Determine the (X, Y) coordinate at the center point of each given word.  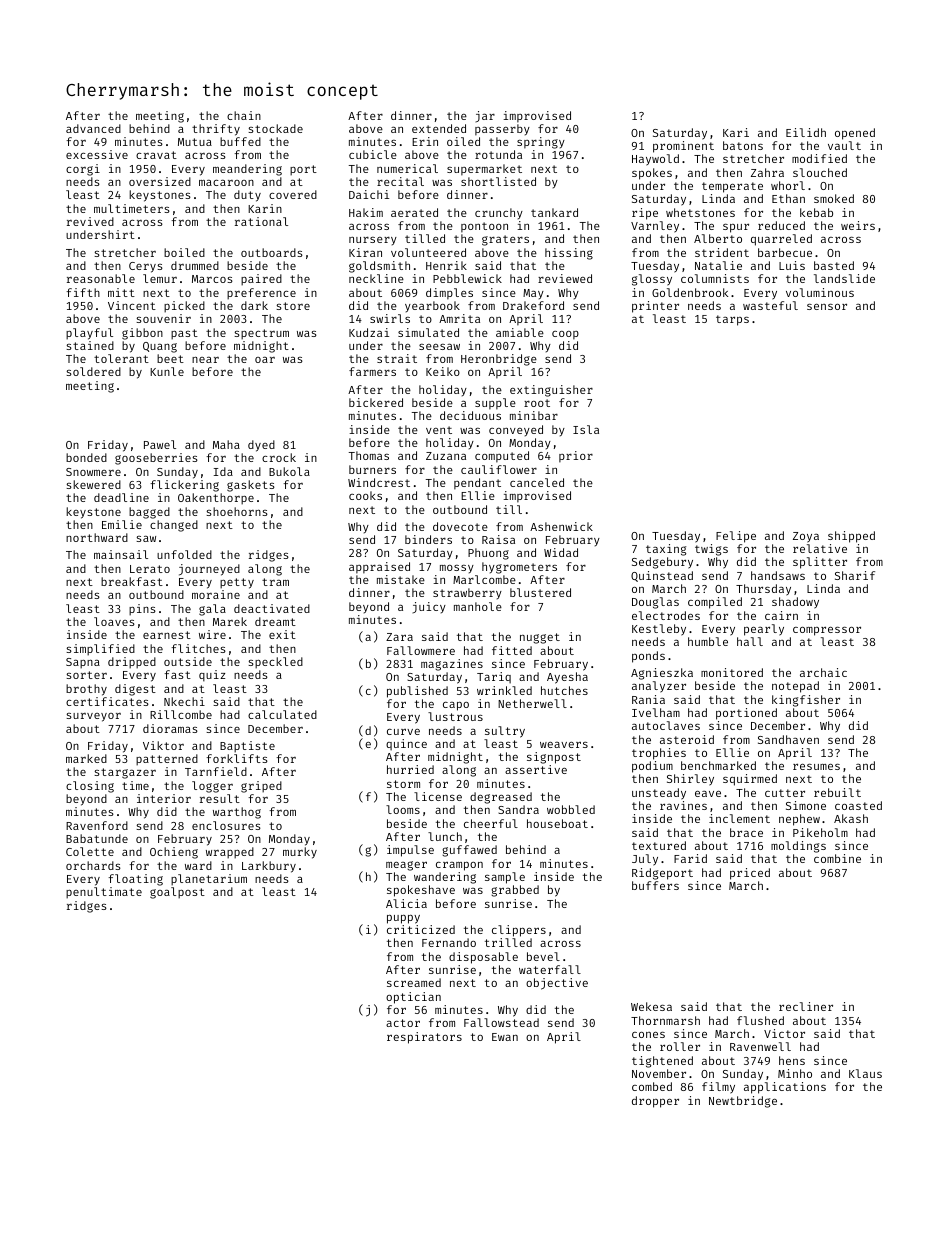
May (533, 294)
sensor (827, 307)
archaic (823, 672)
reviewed (565, 278)
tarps (732, 320)
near (205, 360)
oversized (160, 181)
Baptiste (247, 747)
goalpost (177, 893)
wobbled (571, 809)
